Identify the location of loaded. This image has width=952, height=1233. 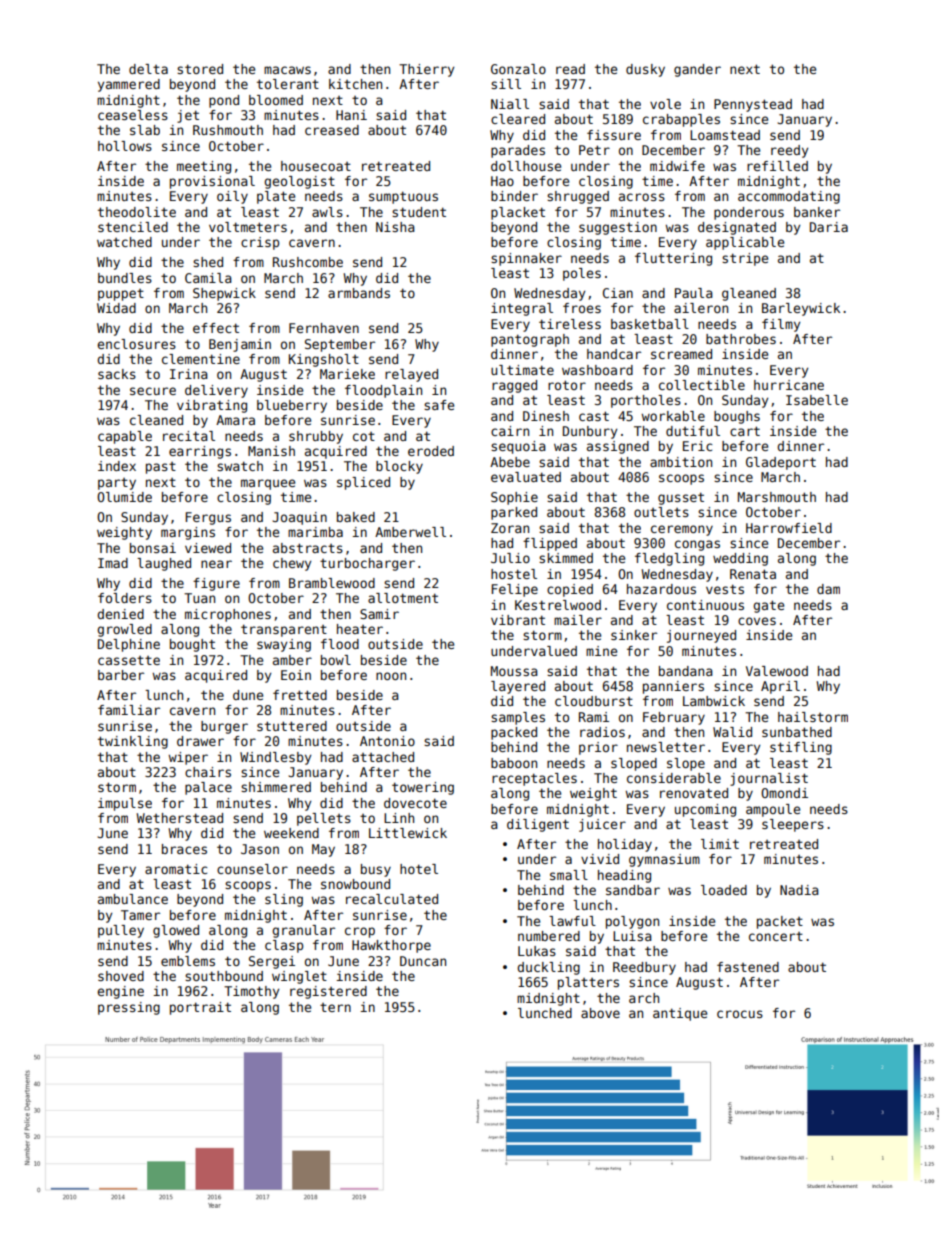
(724, 890).
